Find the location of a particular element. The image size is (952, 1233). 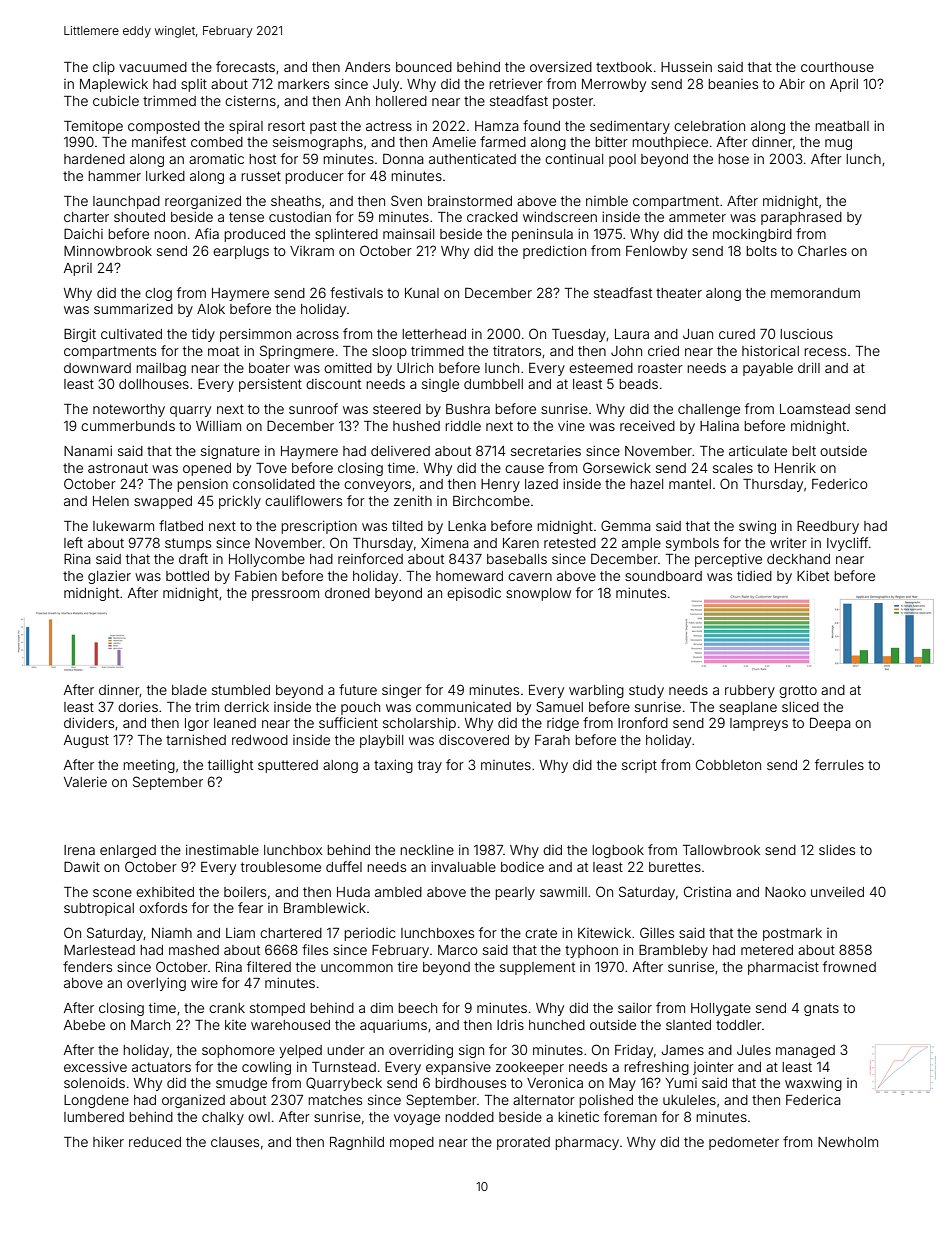

scales is located at coordinates (733, 468).
